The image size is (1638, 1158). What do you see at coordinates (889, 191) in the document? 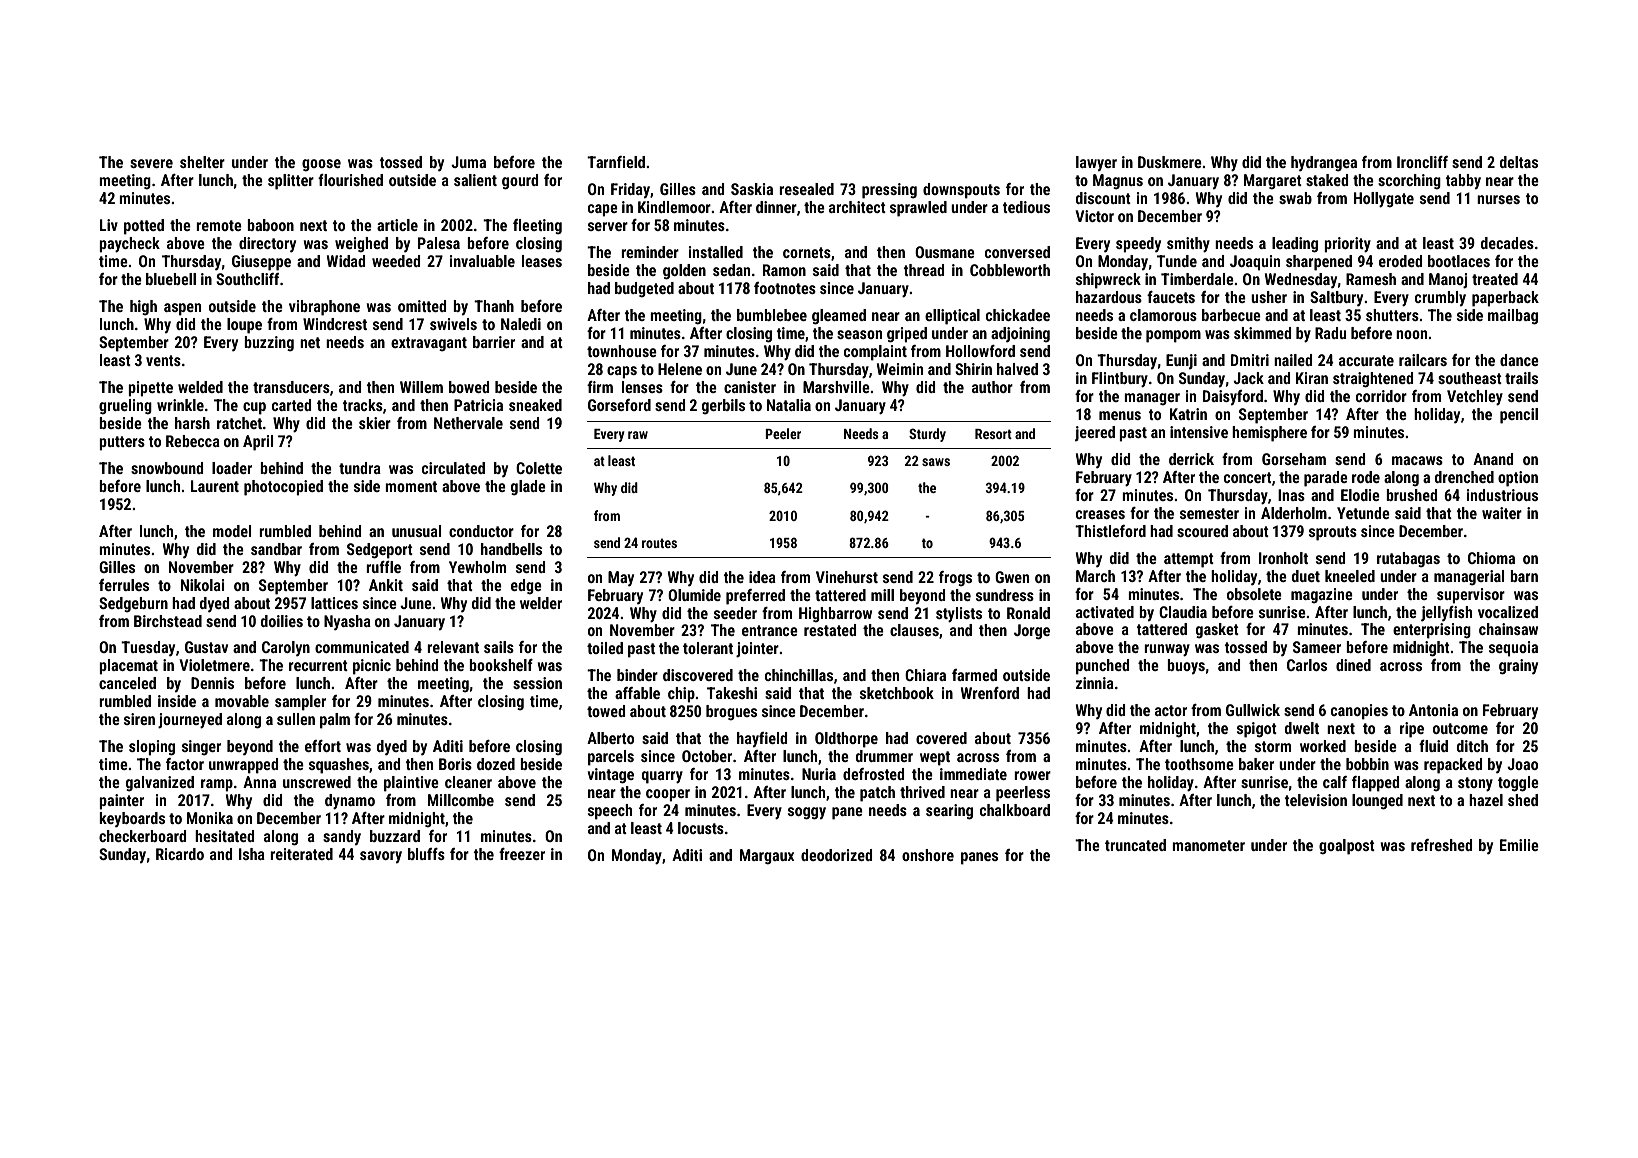
I see `pressing` at bounding box center [889, 191].
